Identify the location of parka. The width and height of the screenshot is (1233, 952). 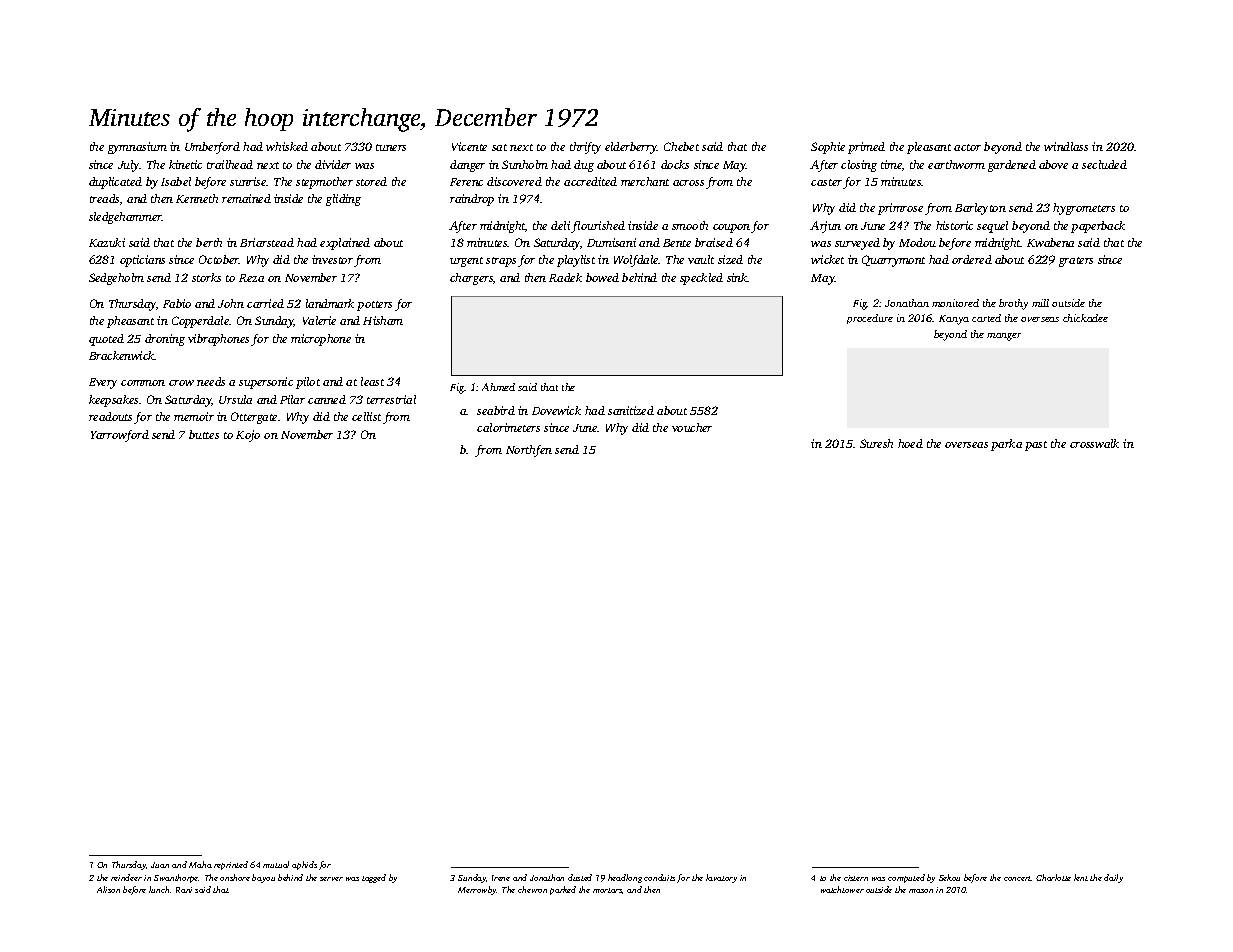
(1006, 445).
